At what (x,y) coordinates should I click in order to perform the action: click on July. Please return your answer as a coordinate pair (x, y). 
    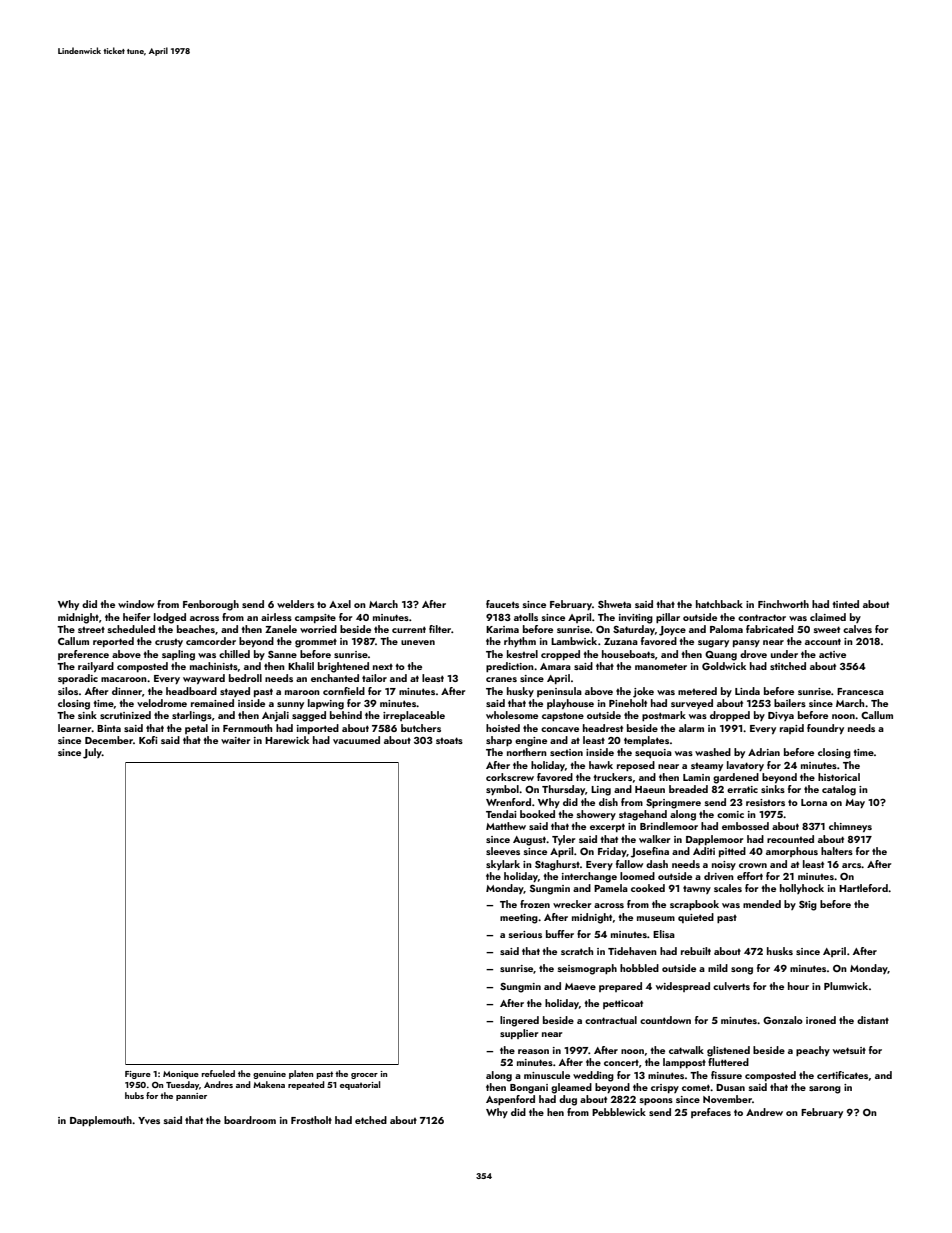
    Looking at the image, I should click on (92, 753).
